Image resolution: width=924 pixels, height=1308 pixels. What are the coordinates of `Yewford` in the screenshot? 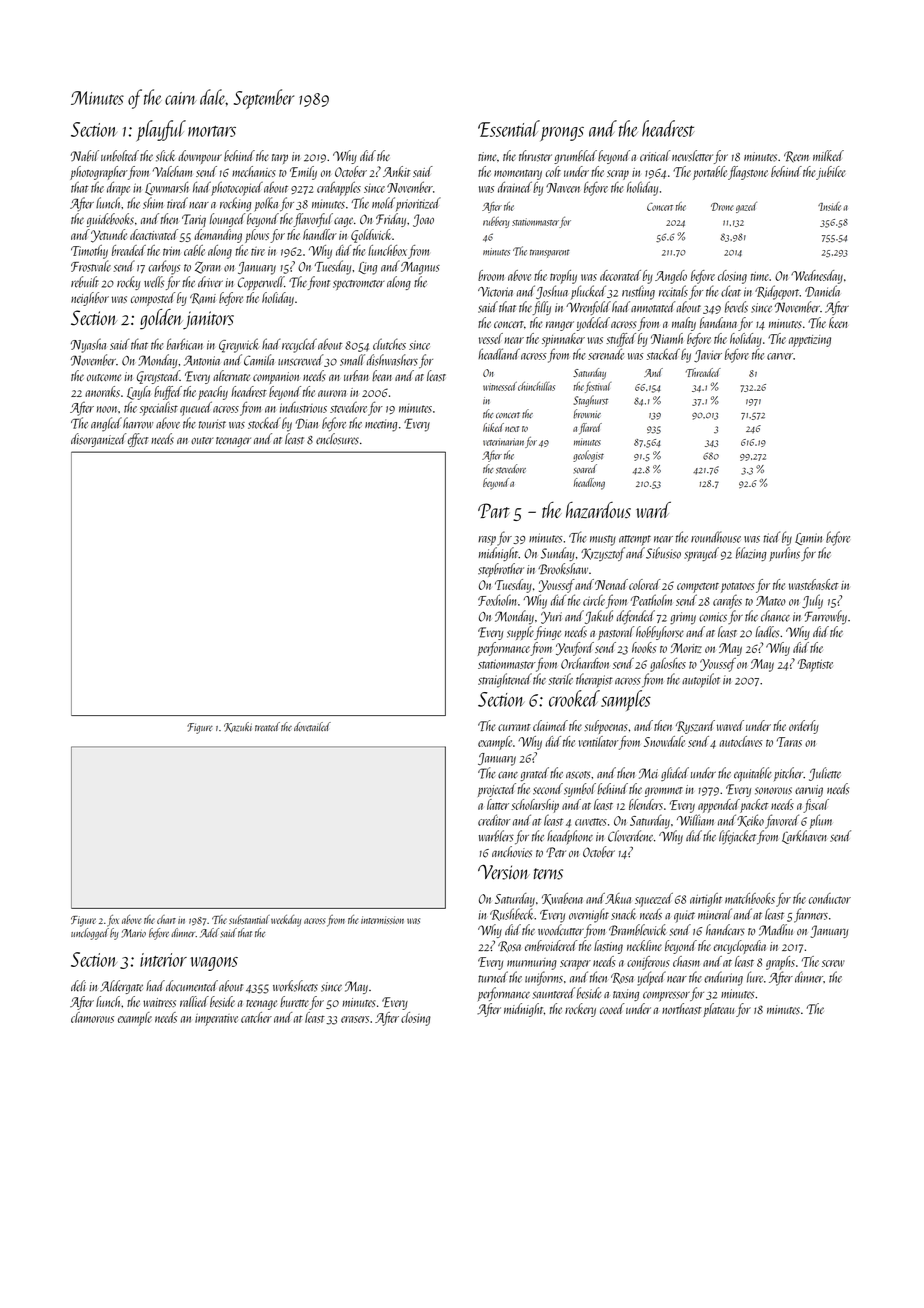 It's located at (575, 649).
